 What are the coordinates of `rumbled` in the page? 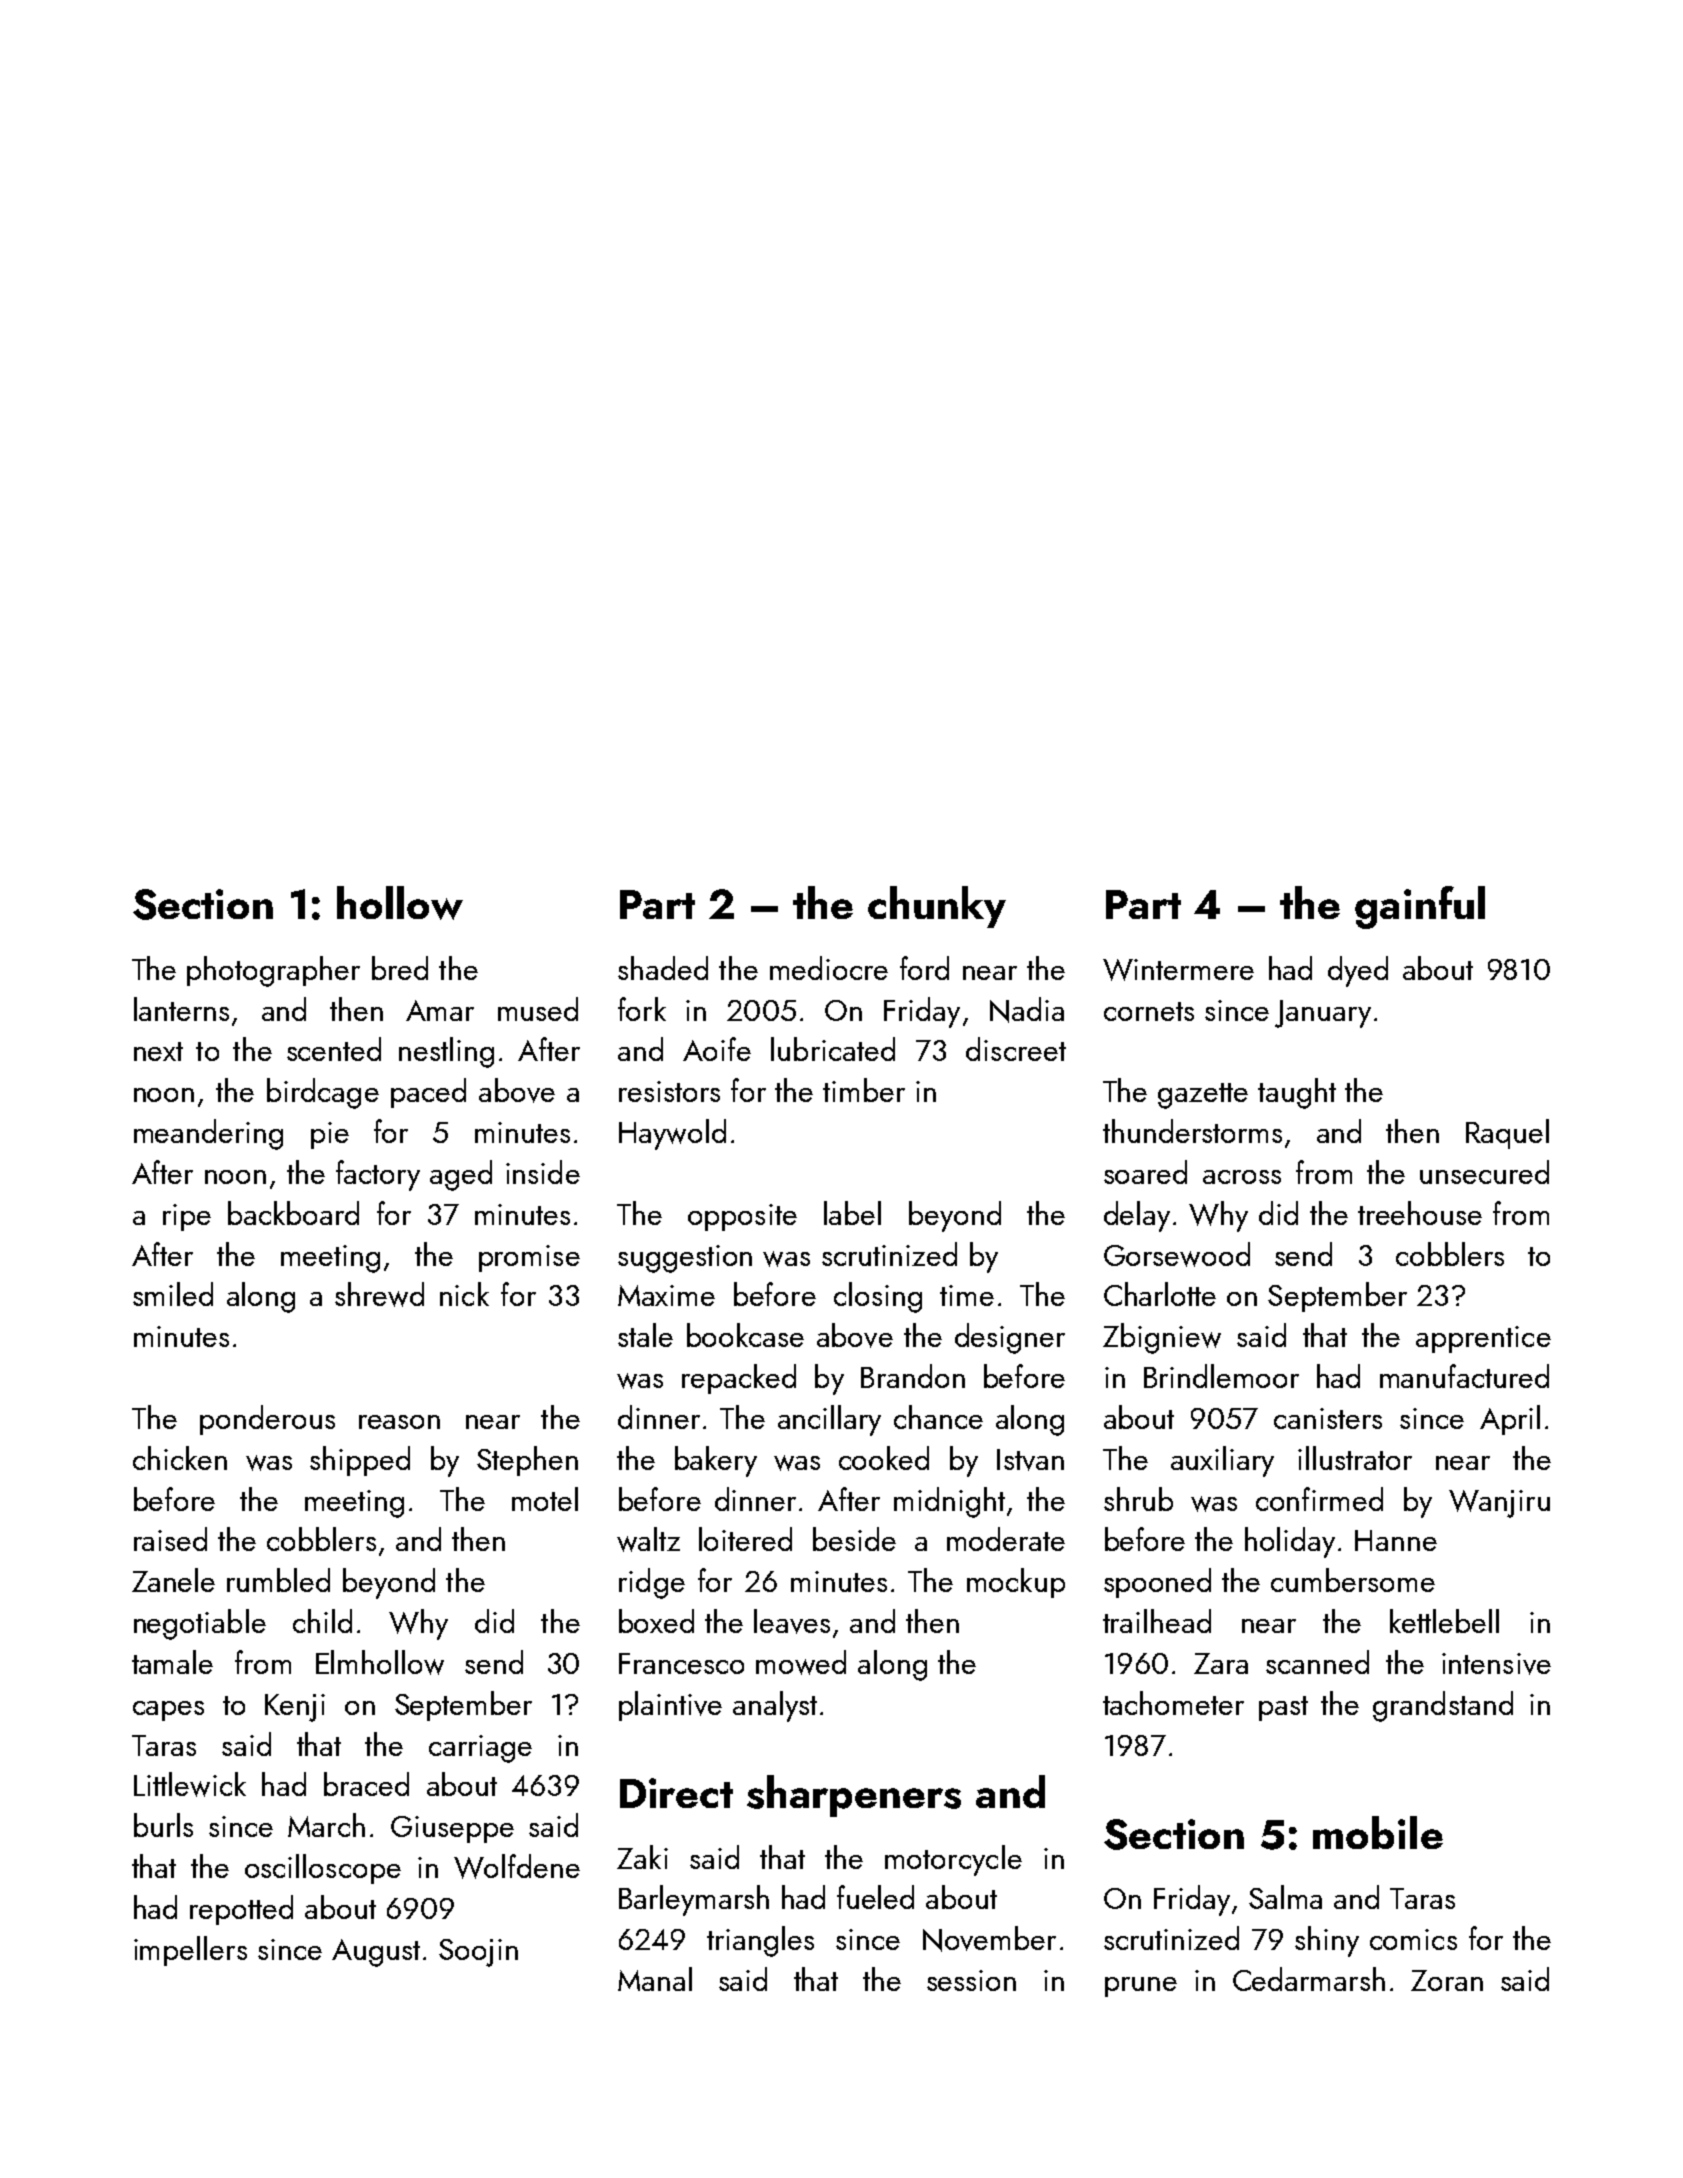 It's located at (278, 1580).
